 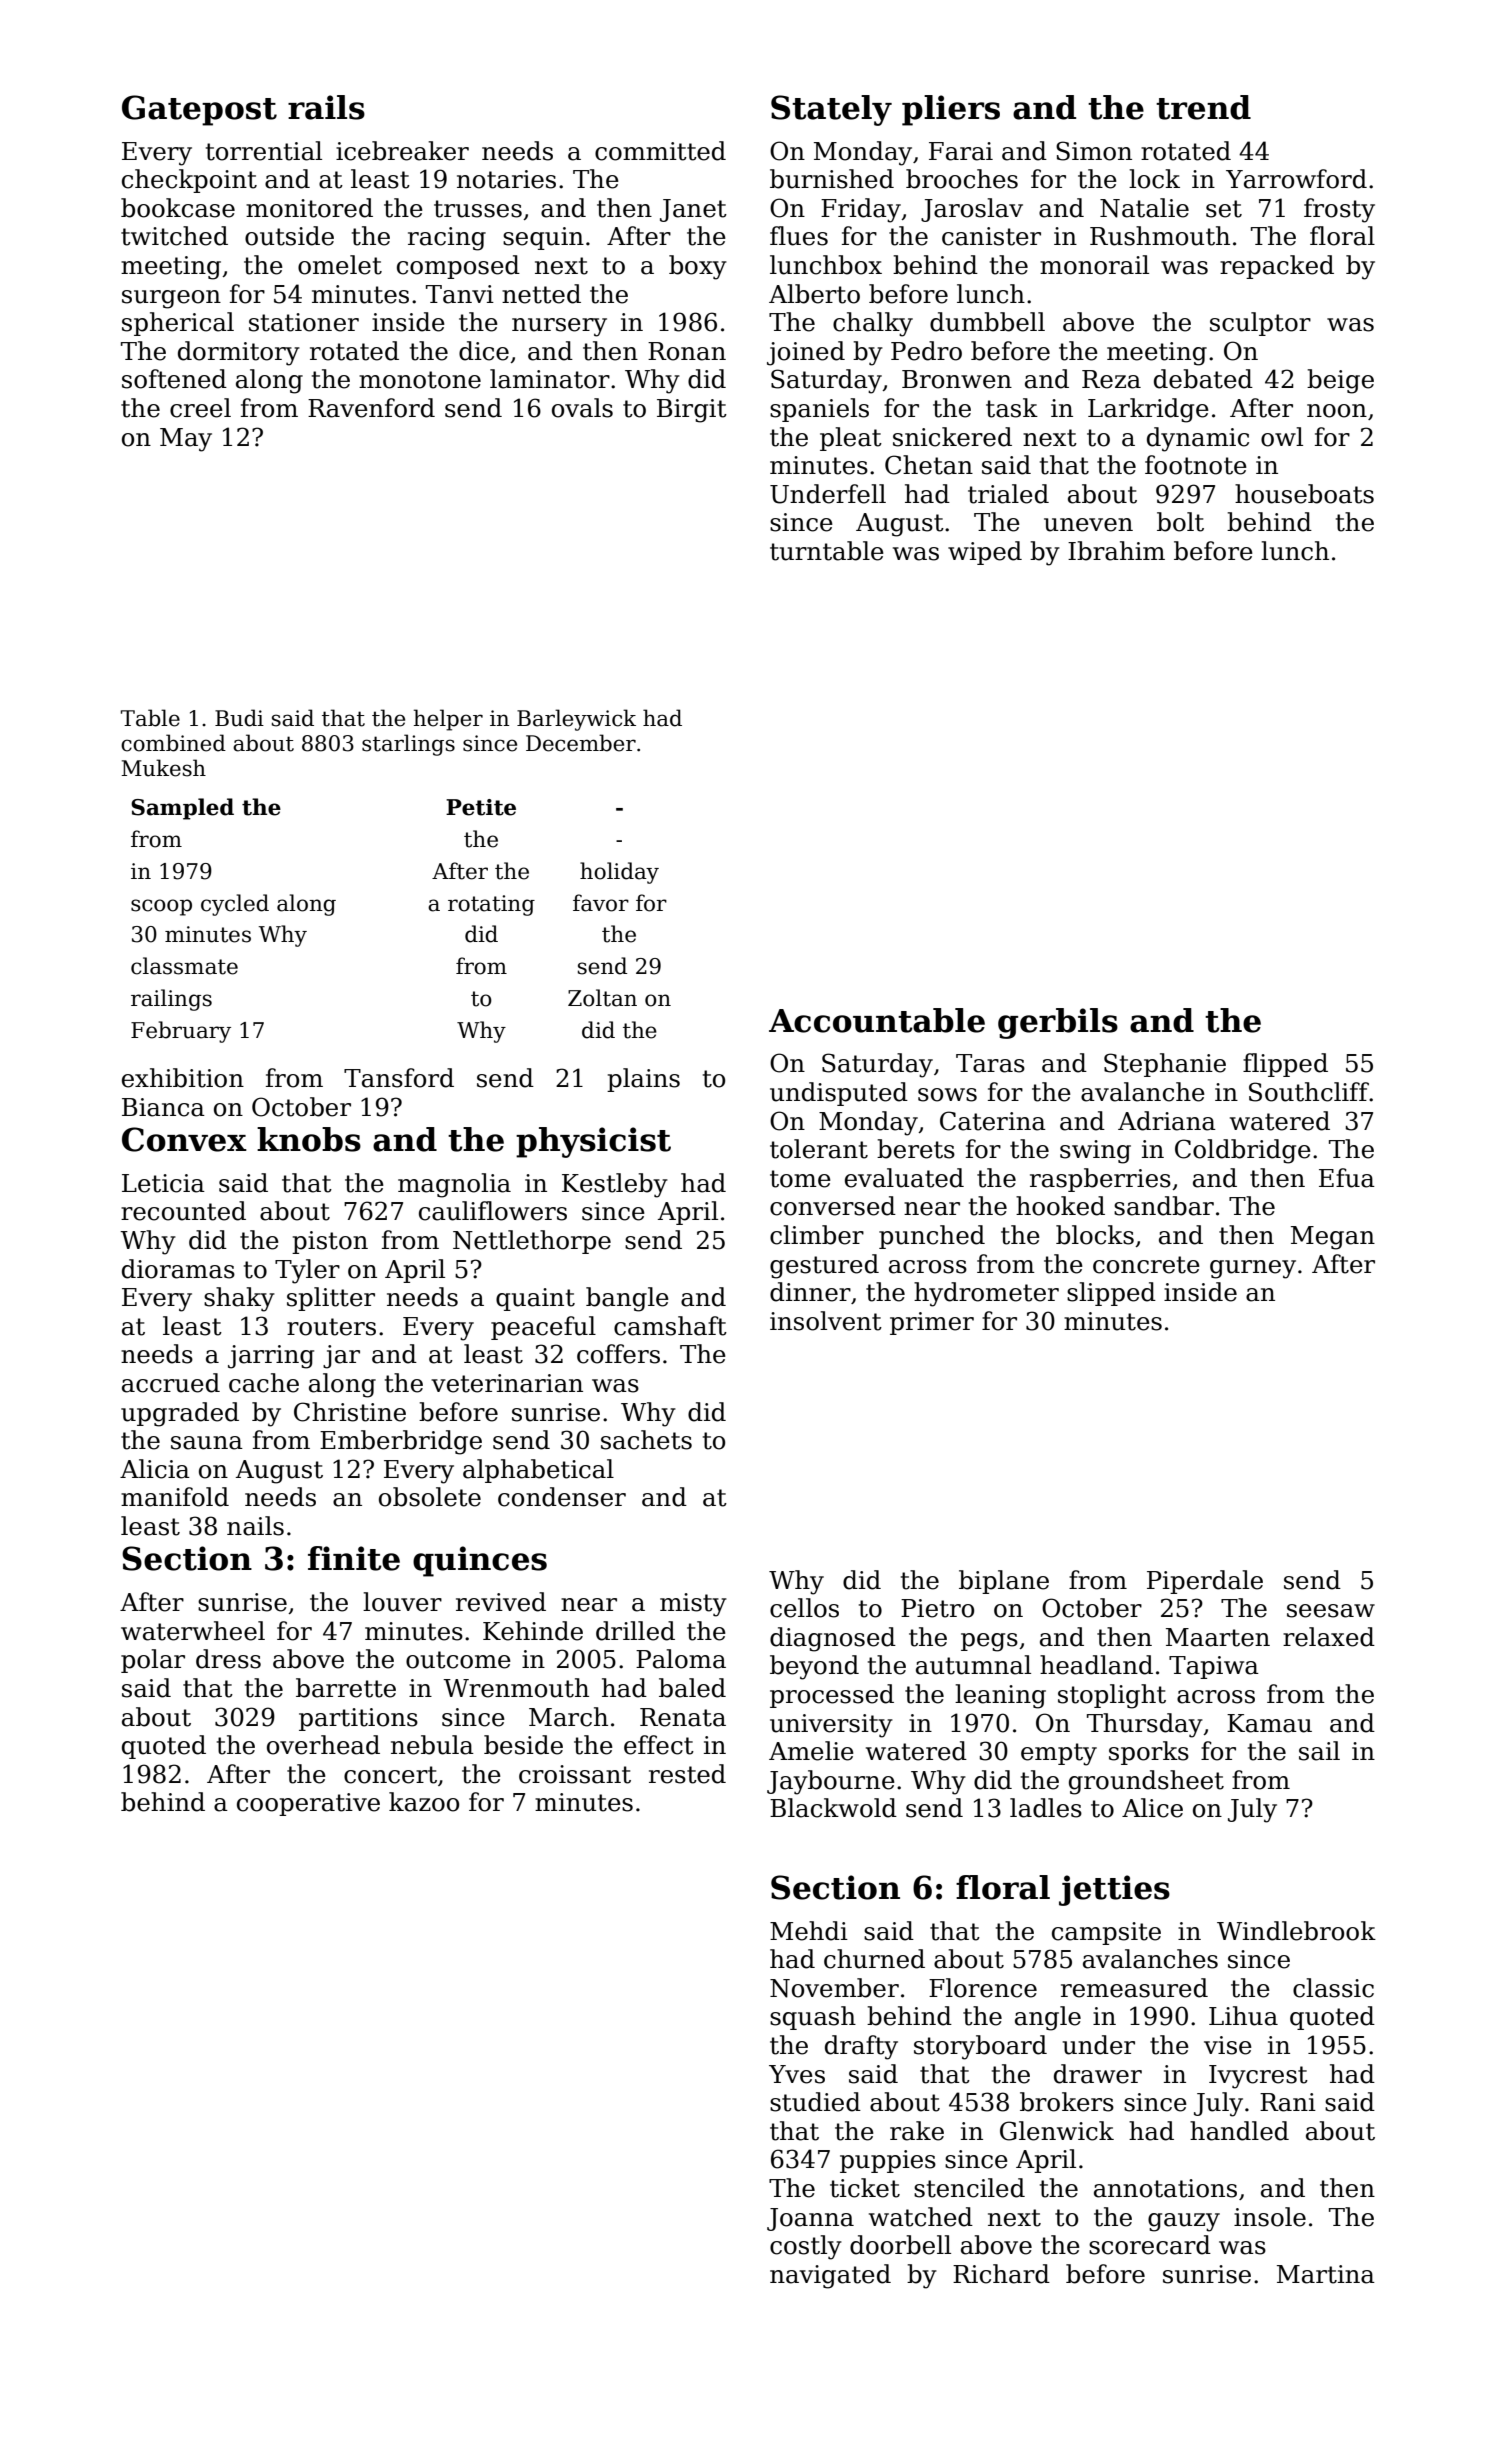 I want to click on kazoo, so click(x=424, y=1802).
